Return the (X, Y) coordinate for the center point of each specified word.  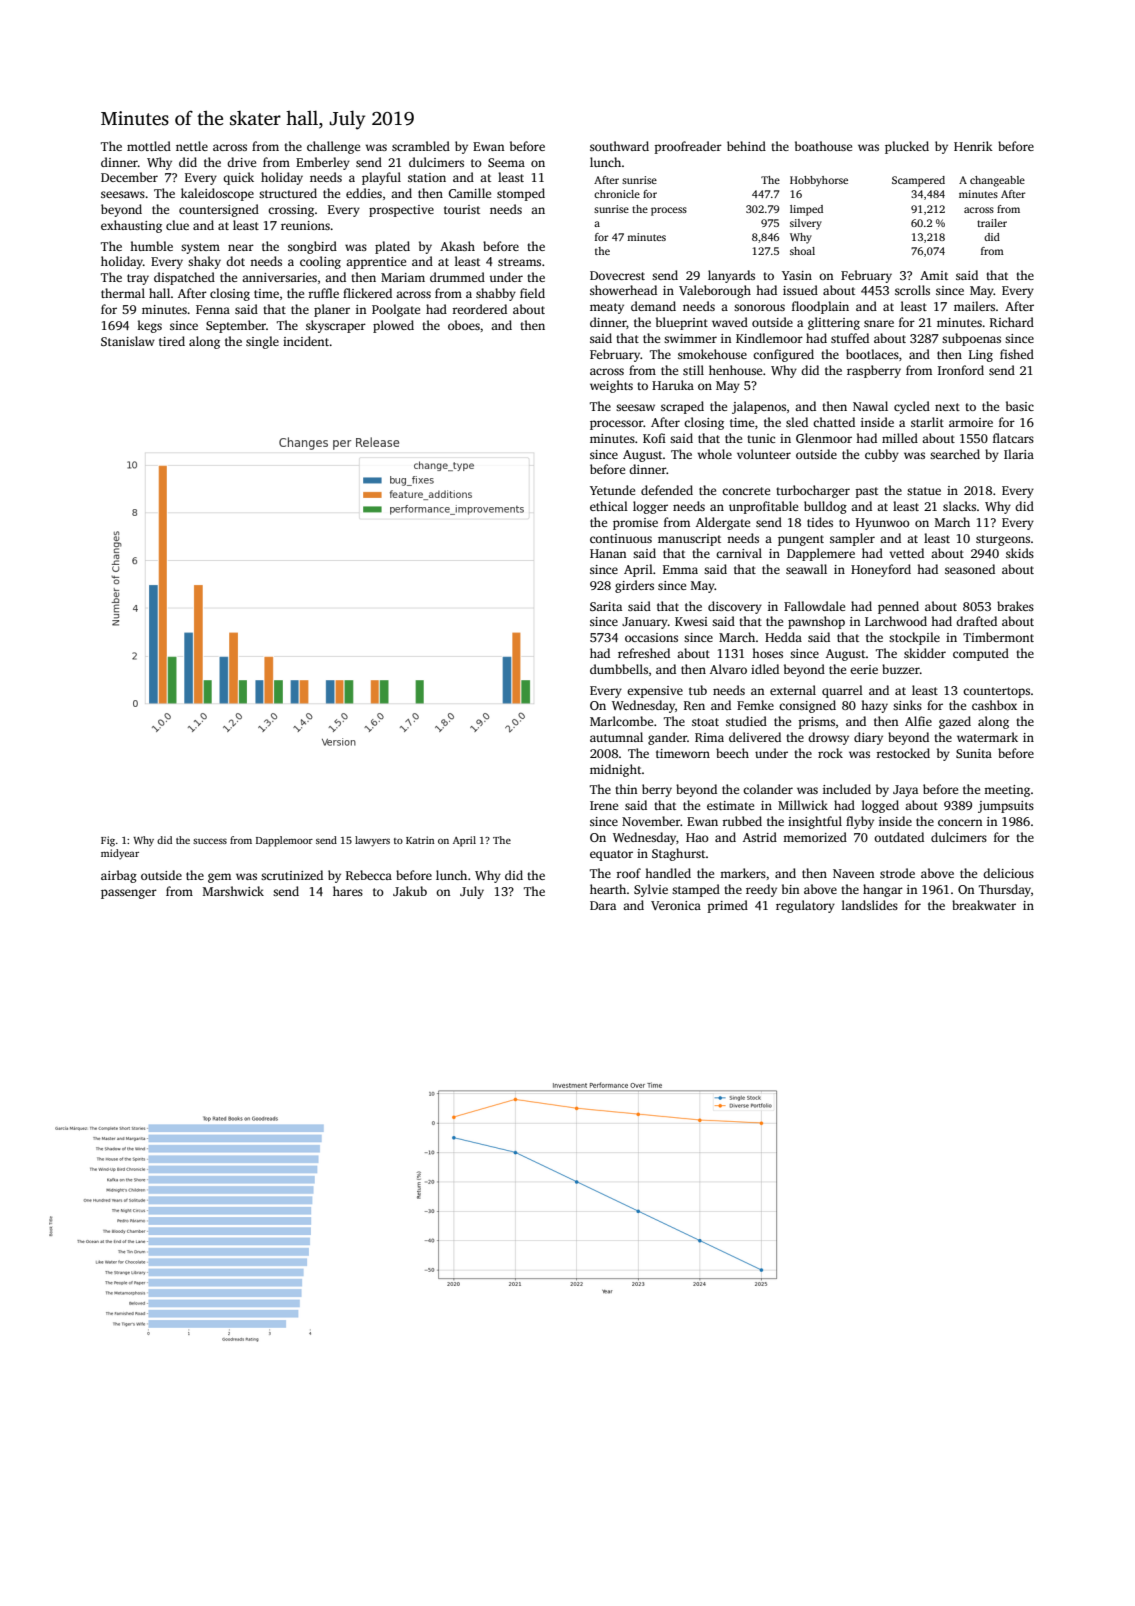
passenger (129, 894)
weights (611, 386)
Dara (603, 905)
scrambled (421, 146)
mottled (149, 146)
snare (879, 323)
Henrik (973, 146)
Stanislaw (128, 341)
